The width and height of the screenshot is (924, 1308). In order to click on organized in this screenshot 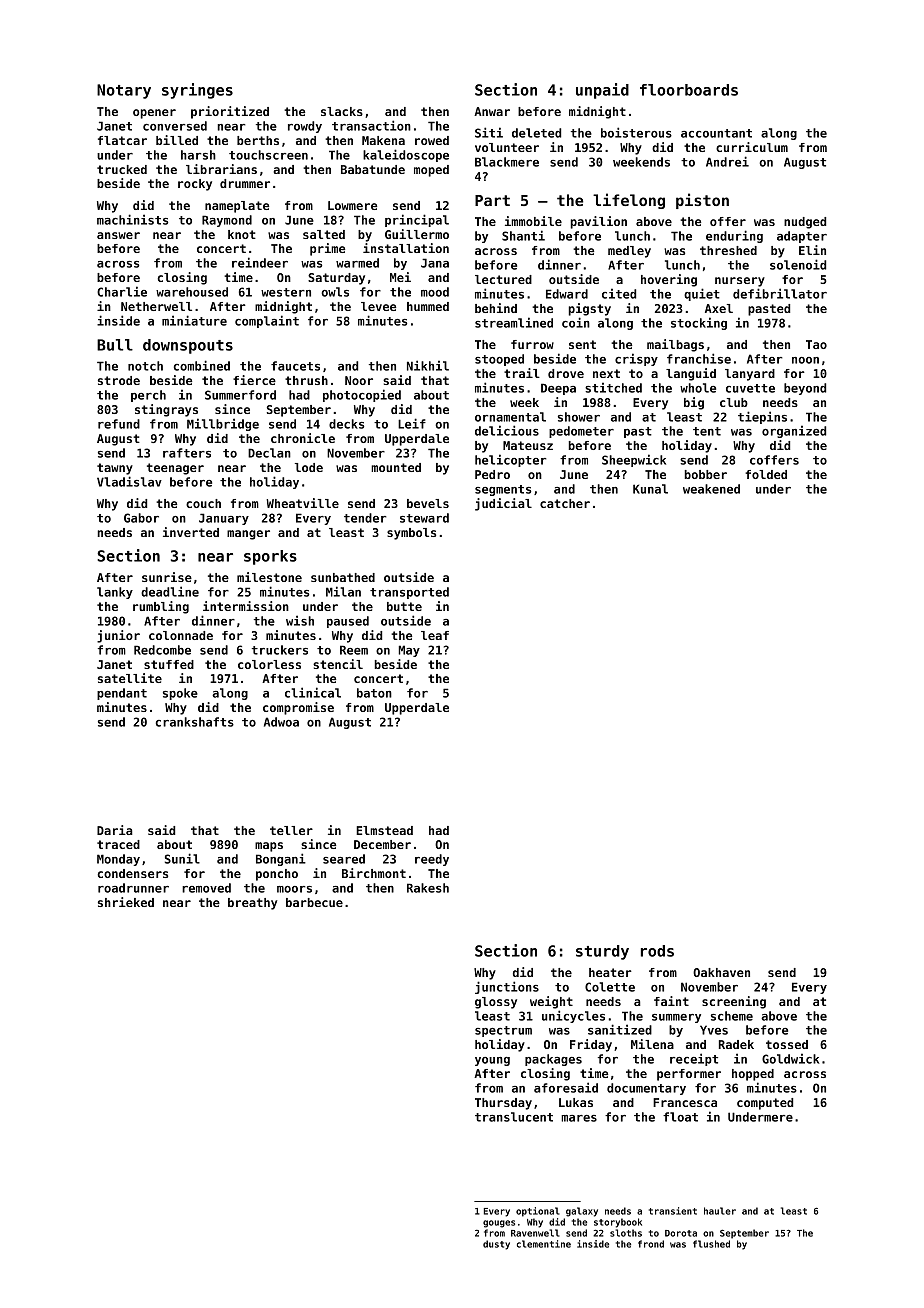, I will do `click(794, 431)`.
